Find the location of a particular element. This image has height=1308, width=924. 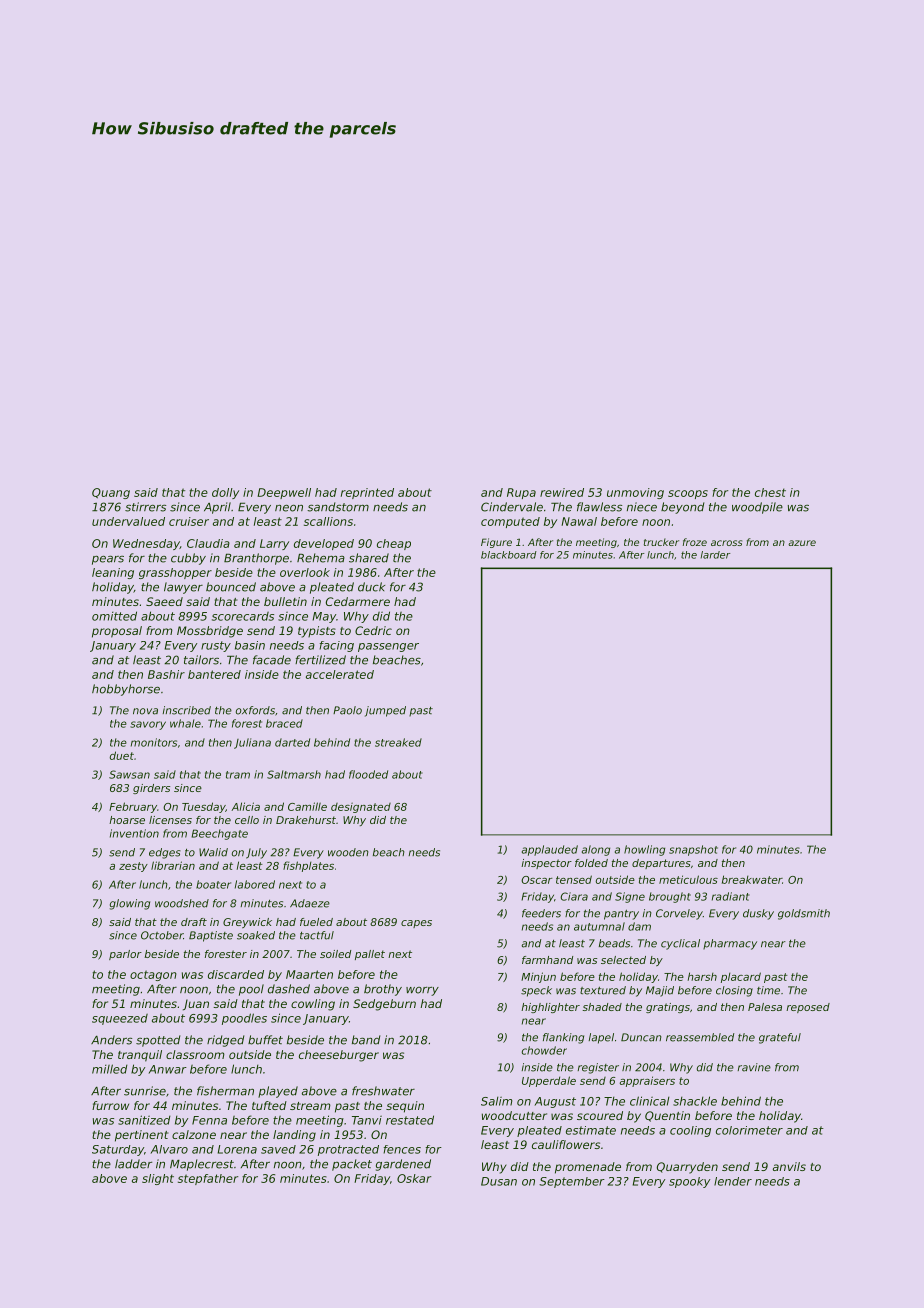

rewired is located at coordinates (562, 492).
